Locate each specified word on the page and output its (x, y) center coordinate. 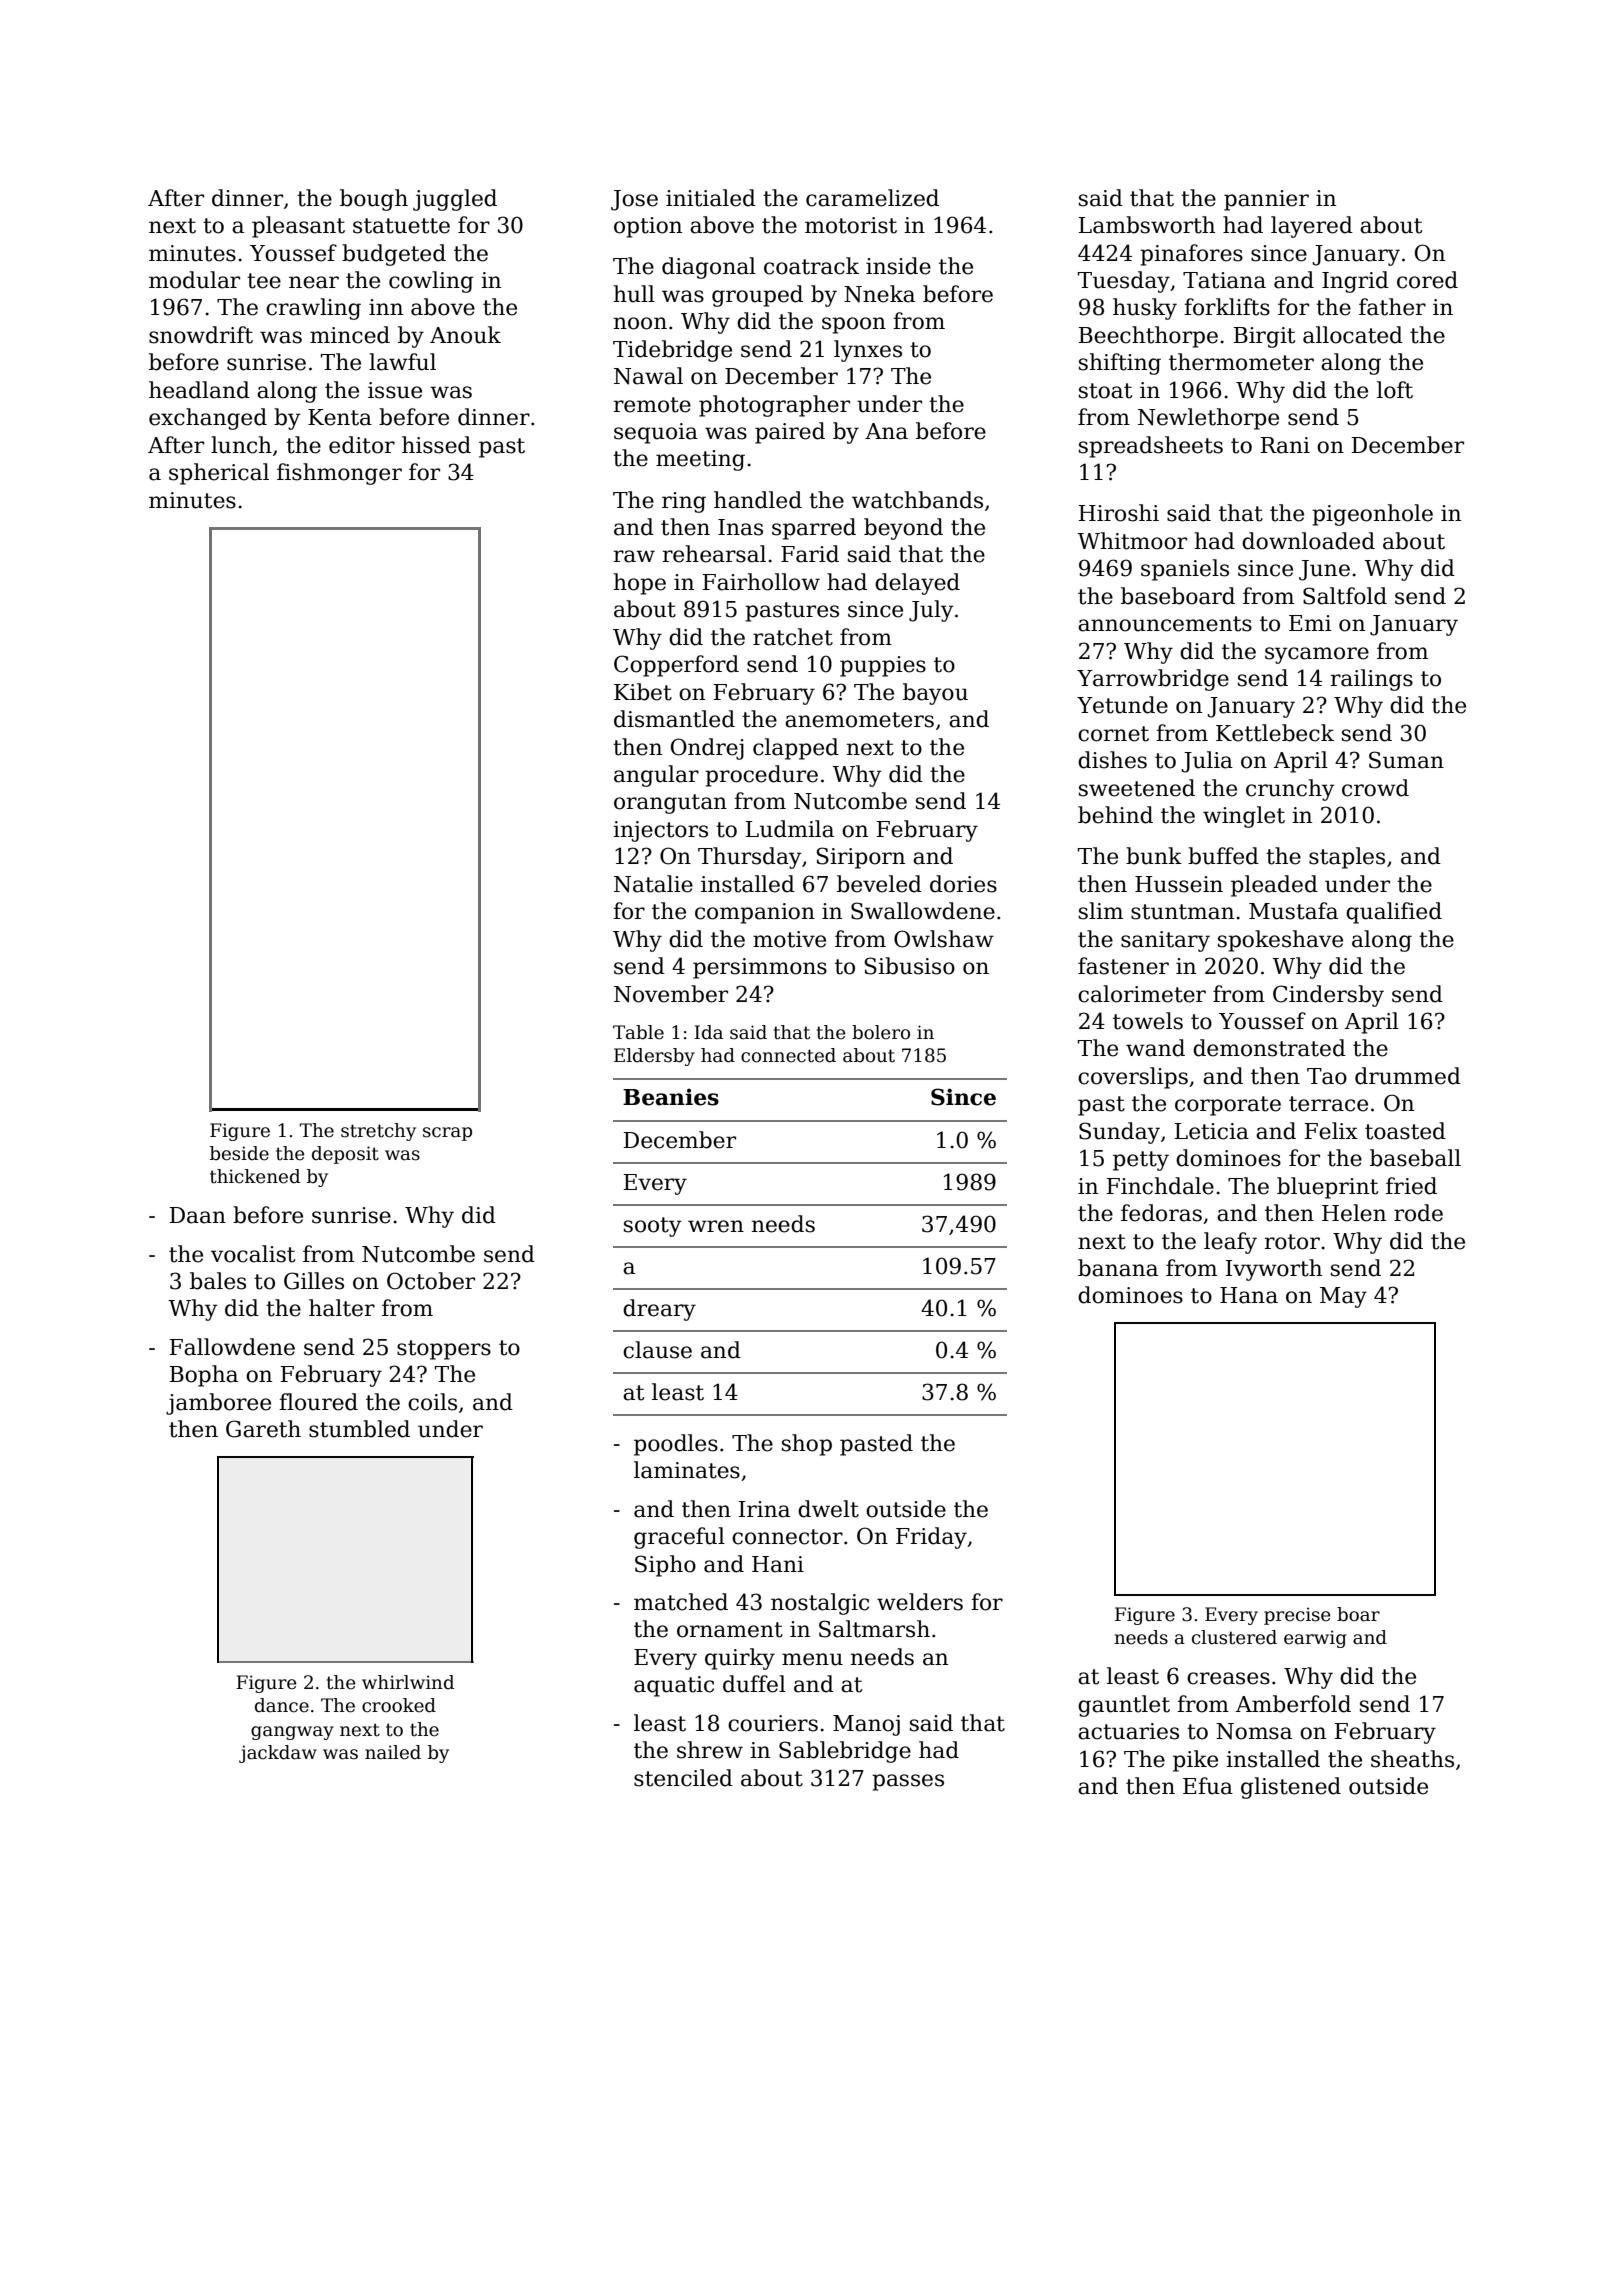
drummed (1408, 1076)
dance (282, 1705)
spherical (219, 474)
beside (239, 1153)
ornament (730, 1630)
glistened (1291, 1788)
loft (1395, 390)
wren (716, 1226)
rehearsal (714, 554)
